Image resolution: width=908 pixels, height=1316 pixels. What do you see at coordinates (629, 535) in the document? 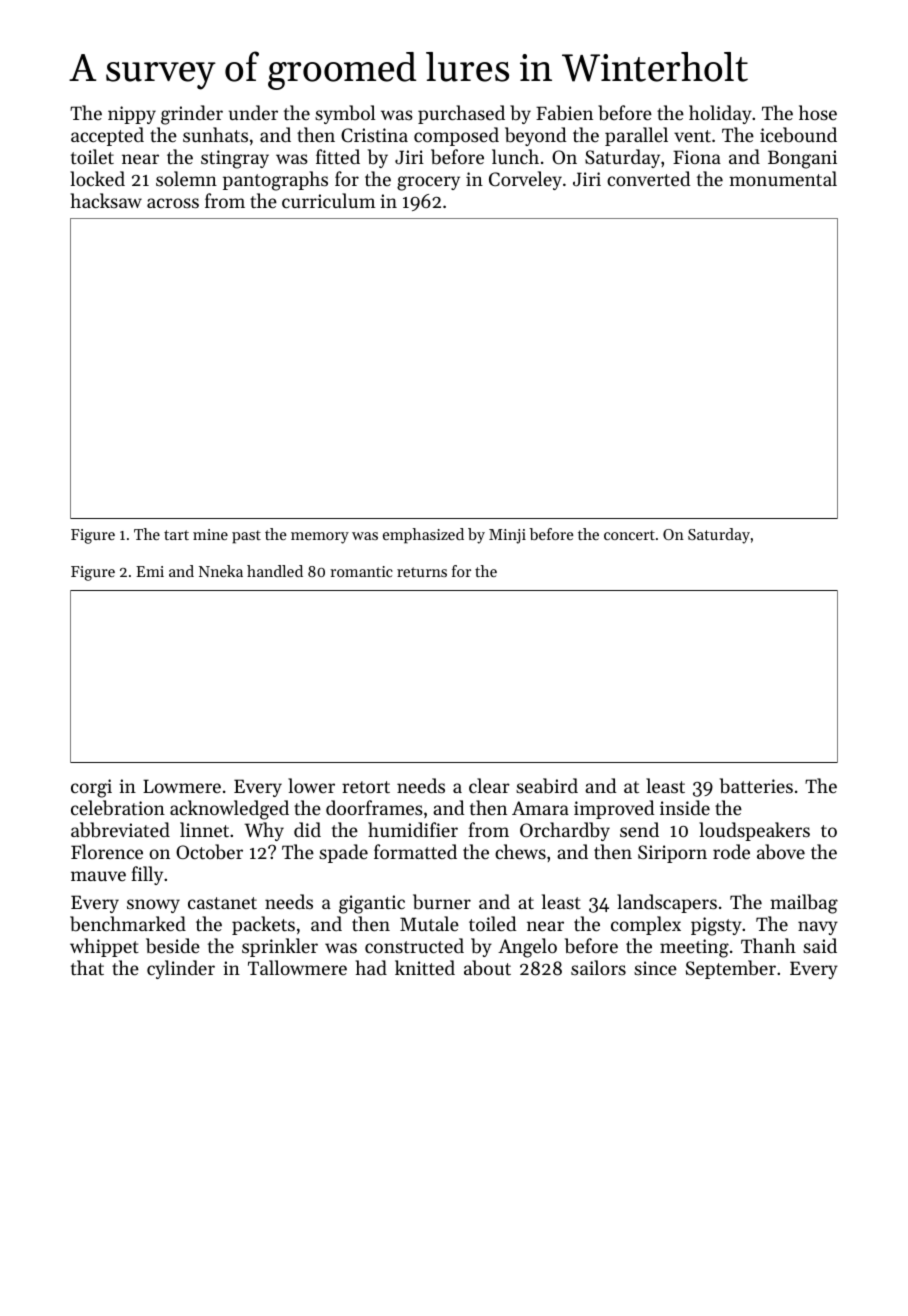
I see `concert` at bounding box center [629, 535].
